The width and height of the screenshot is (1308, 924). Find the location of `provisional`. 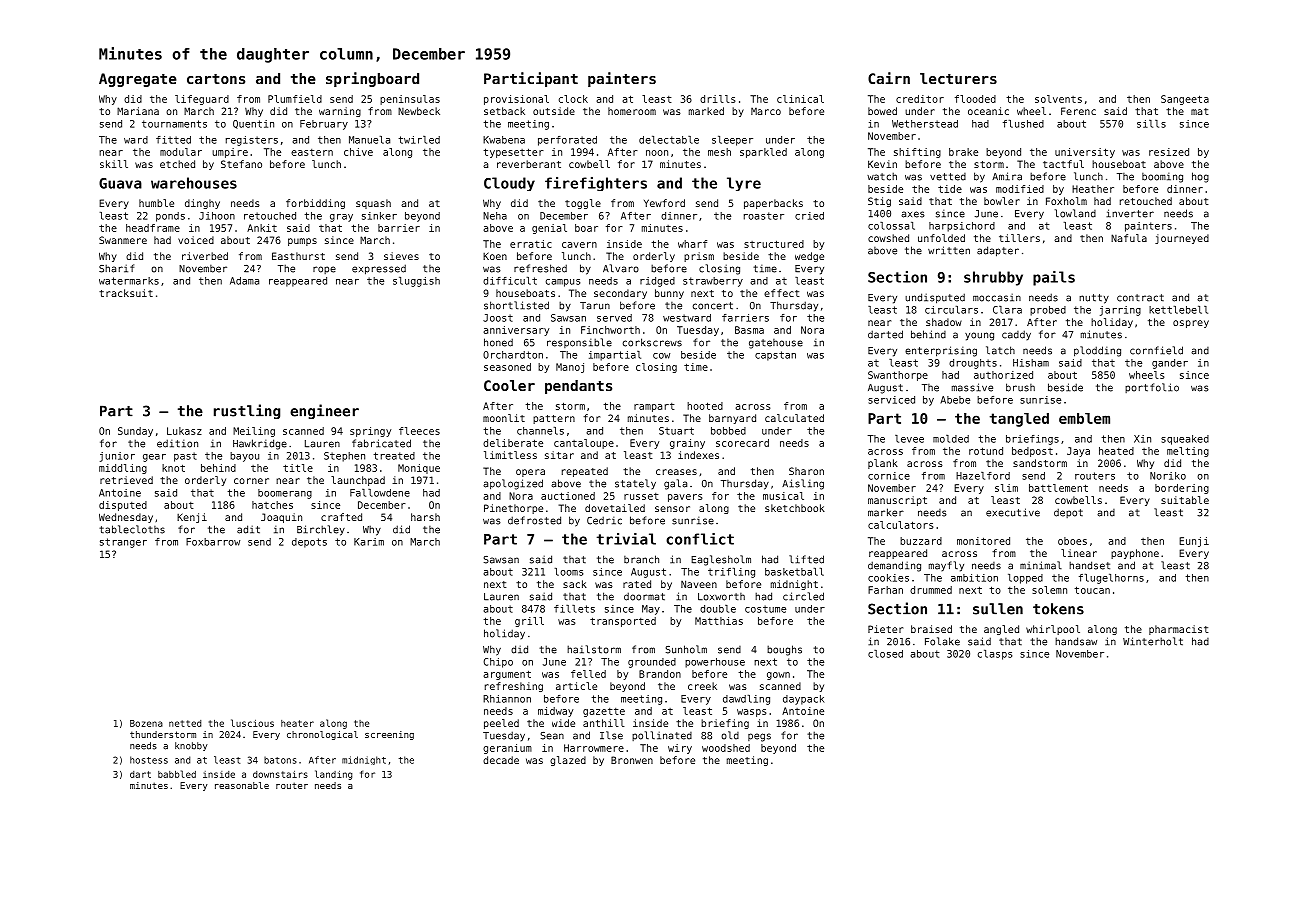

provisional is located at coordinates (516, 100).
